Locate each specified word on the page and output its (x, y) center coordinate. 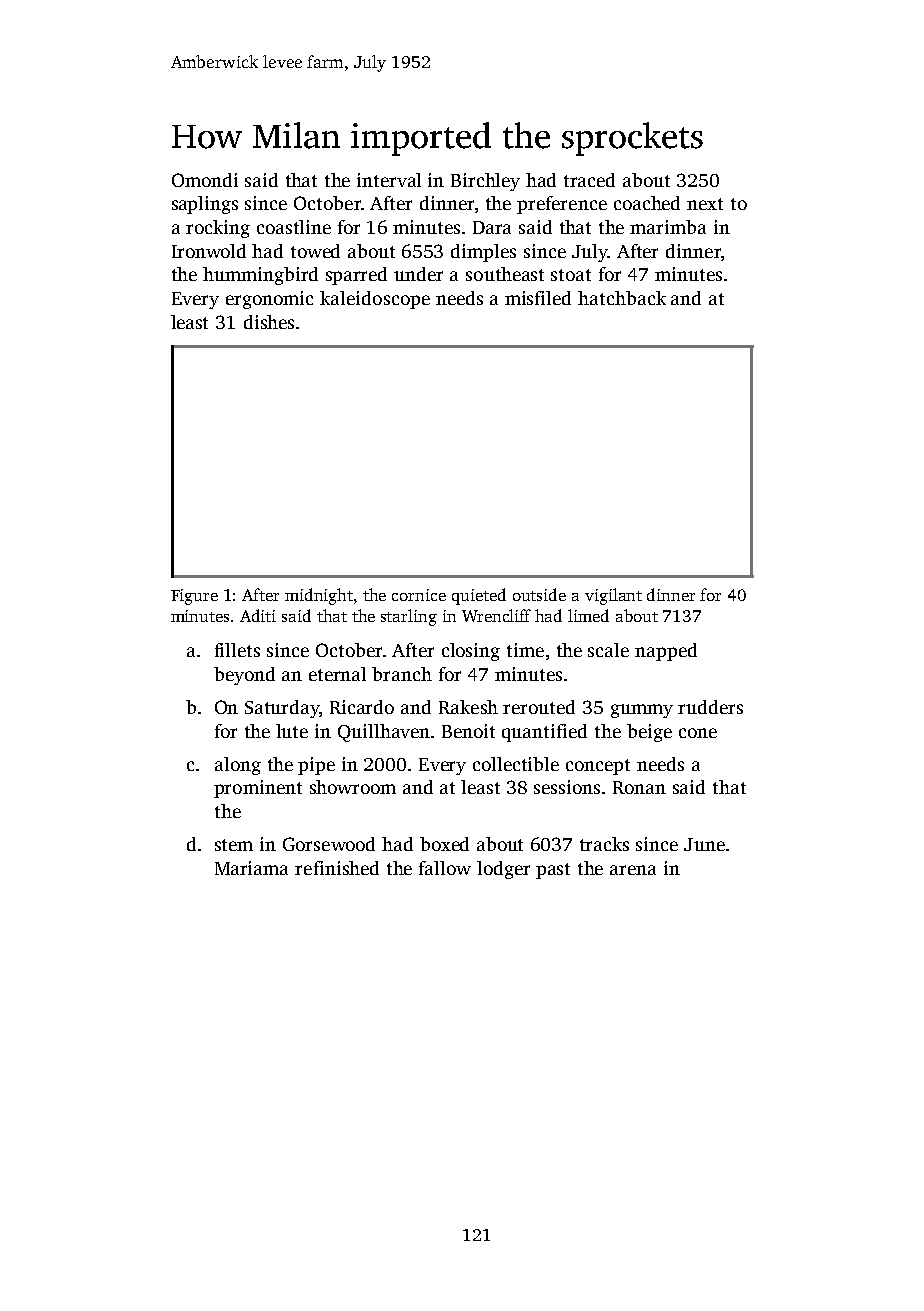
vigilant (613, 596)
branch (402, 674)
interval (389, 180)
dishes (269, 322)
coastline (294, 227)
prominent (258, 789)
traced (589, 180)
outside (539, 594)
